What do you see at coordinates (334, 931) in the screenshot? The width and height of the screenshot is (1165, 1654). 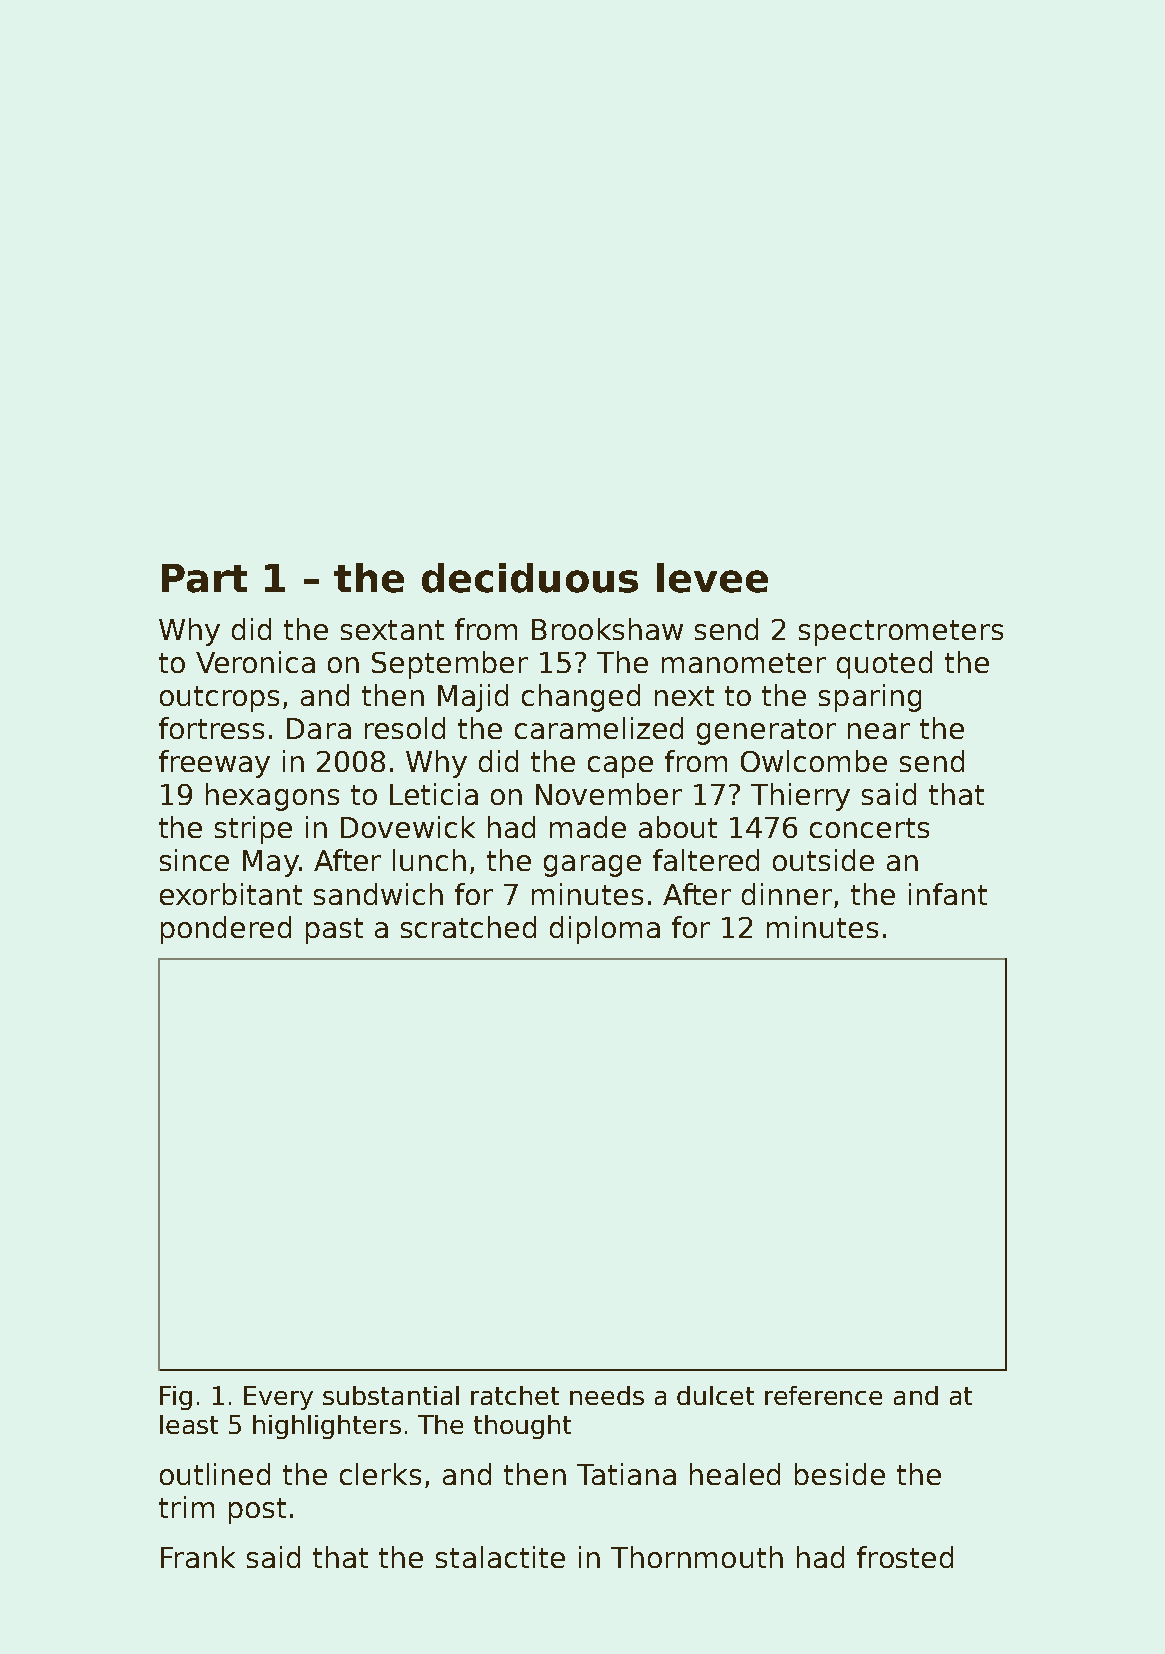 I see `past` at bounding box center [334, 931].
